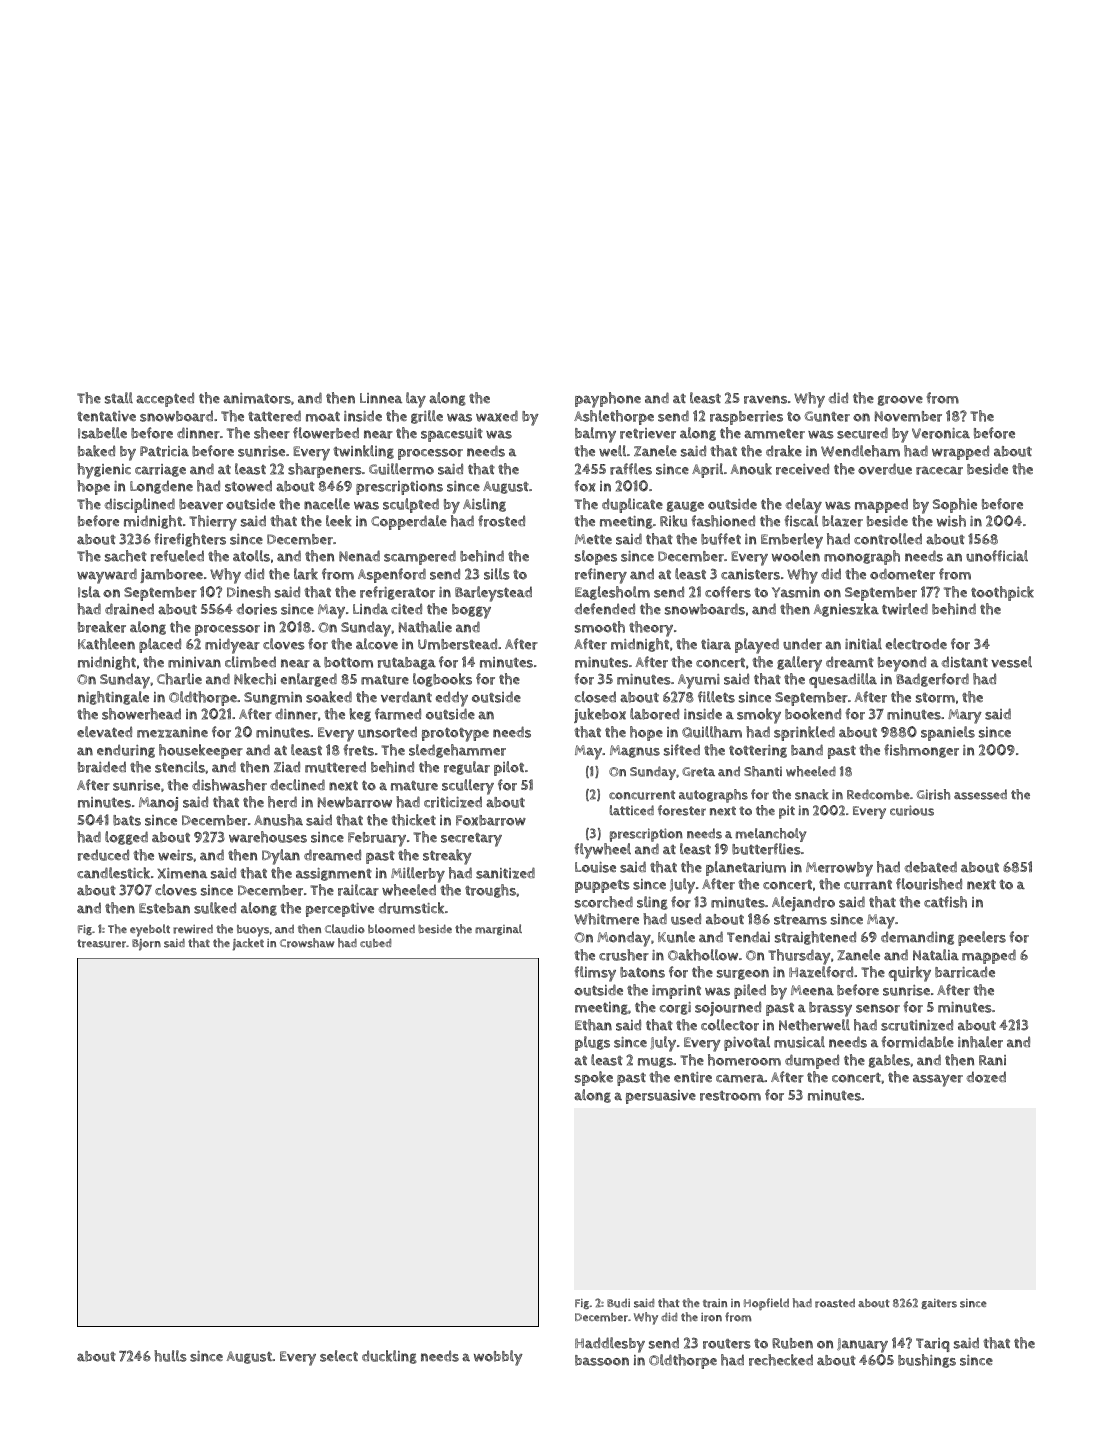 This screenshot has height=1441, width=1113. What do you see at coordinates (164, 451) in the screenshot?
I see `Patricia` at bounding box center [164, 451].
